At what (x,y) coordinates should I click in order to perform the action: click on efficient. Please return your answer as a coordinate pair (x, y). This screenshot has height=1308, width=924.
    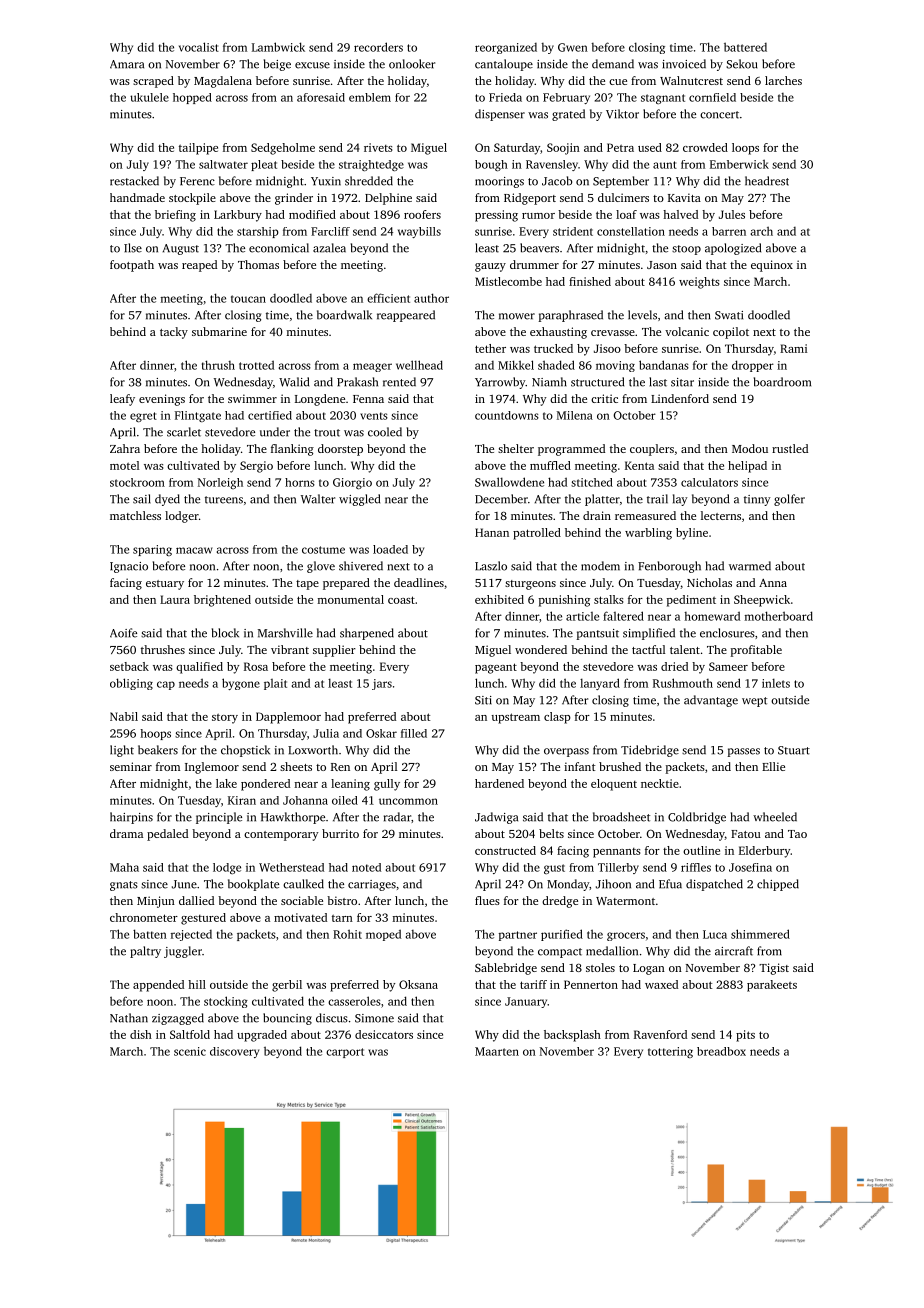
    Looking at the image, I should click on (388, 298).
